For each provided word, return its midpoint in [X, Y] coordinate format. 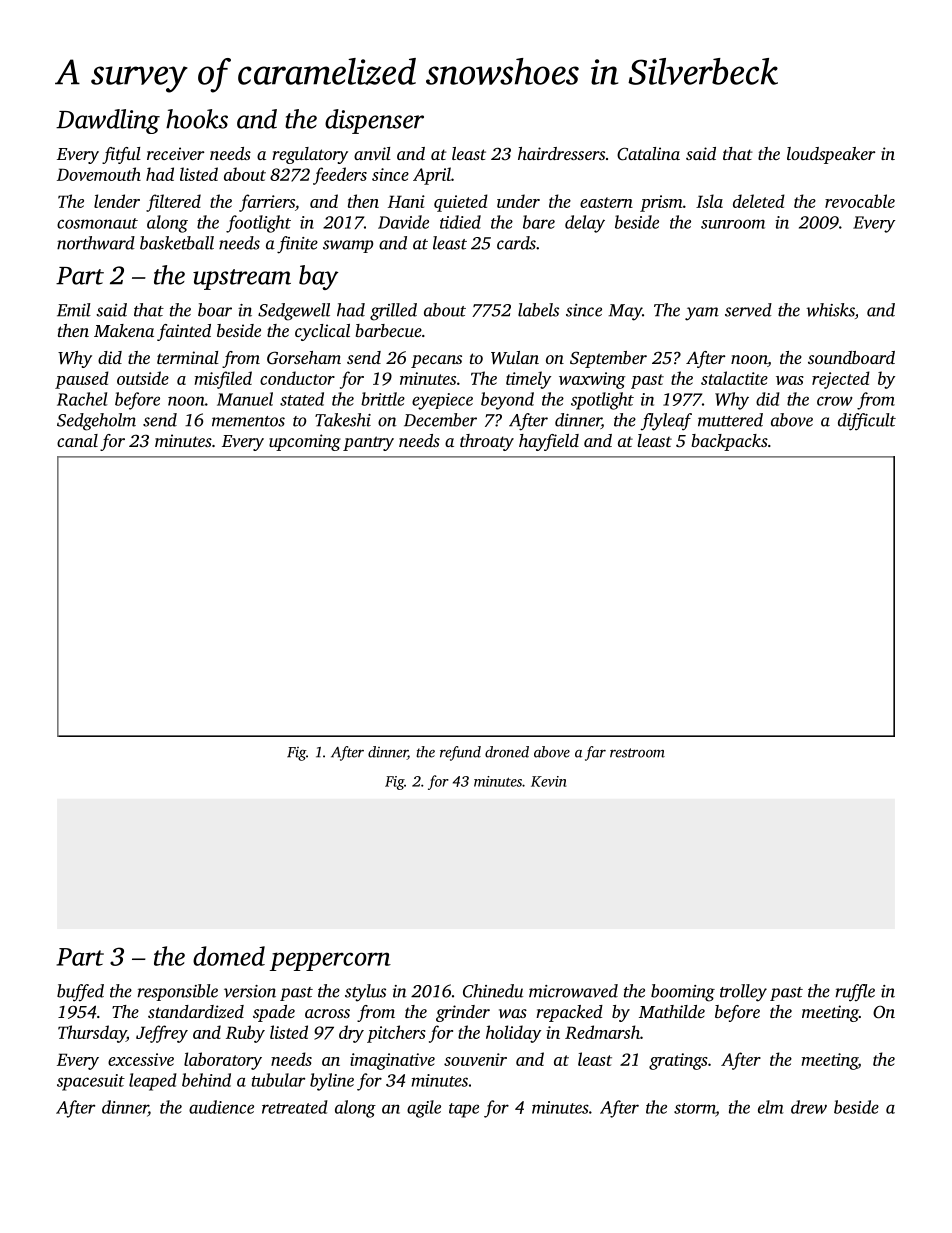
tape [464, 1110]
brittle [383, 399]
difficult [867, 422]
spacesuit [91, 1082]
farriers [267, 203]
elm [771, 1107]
